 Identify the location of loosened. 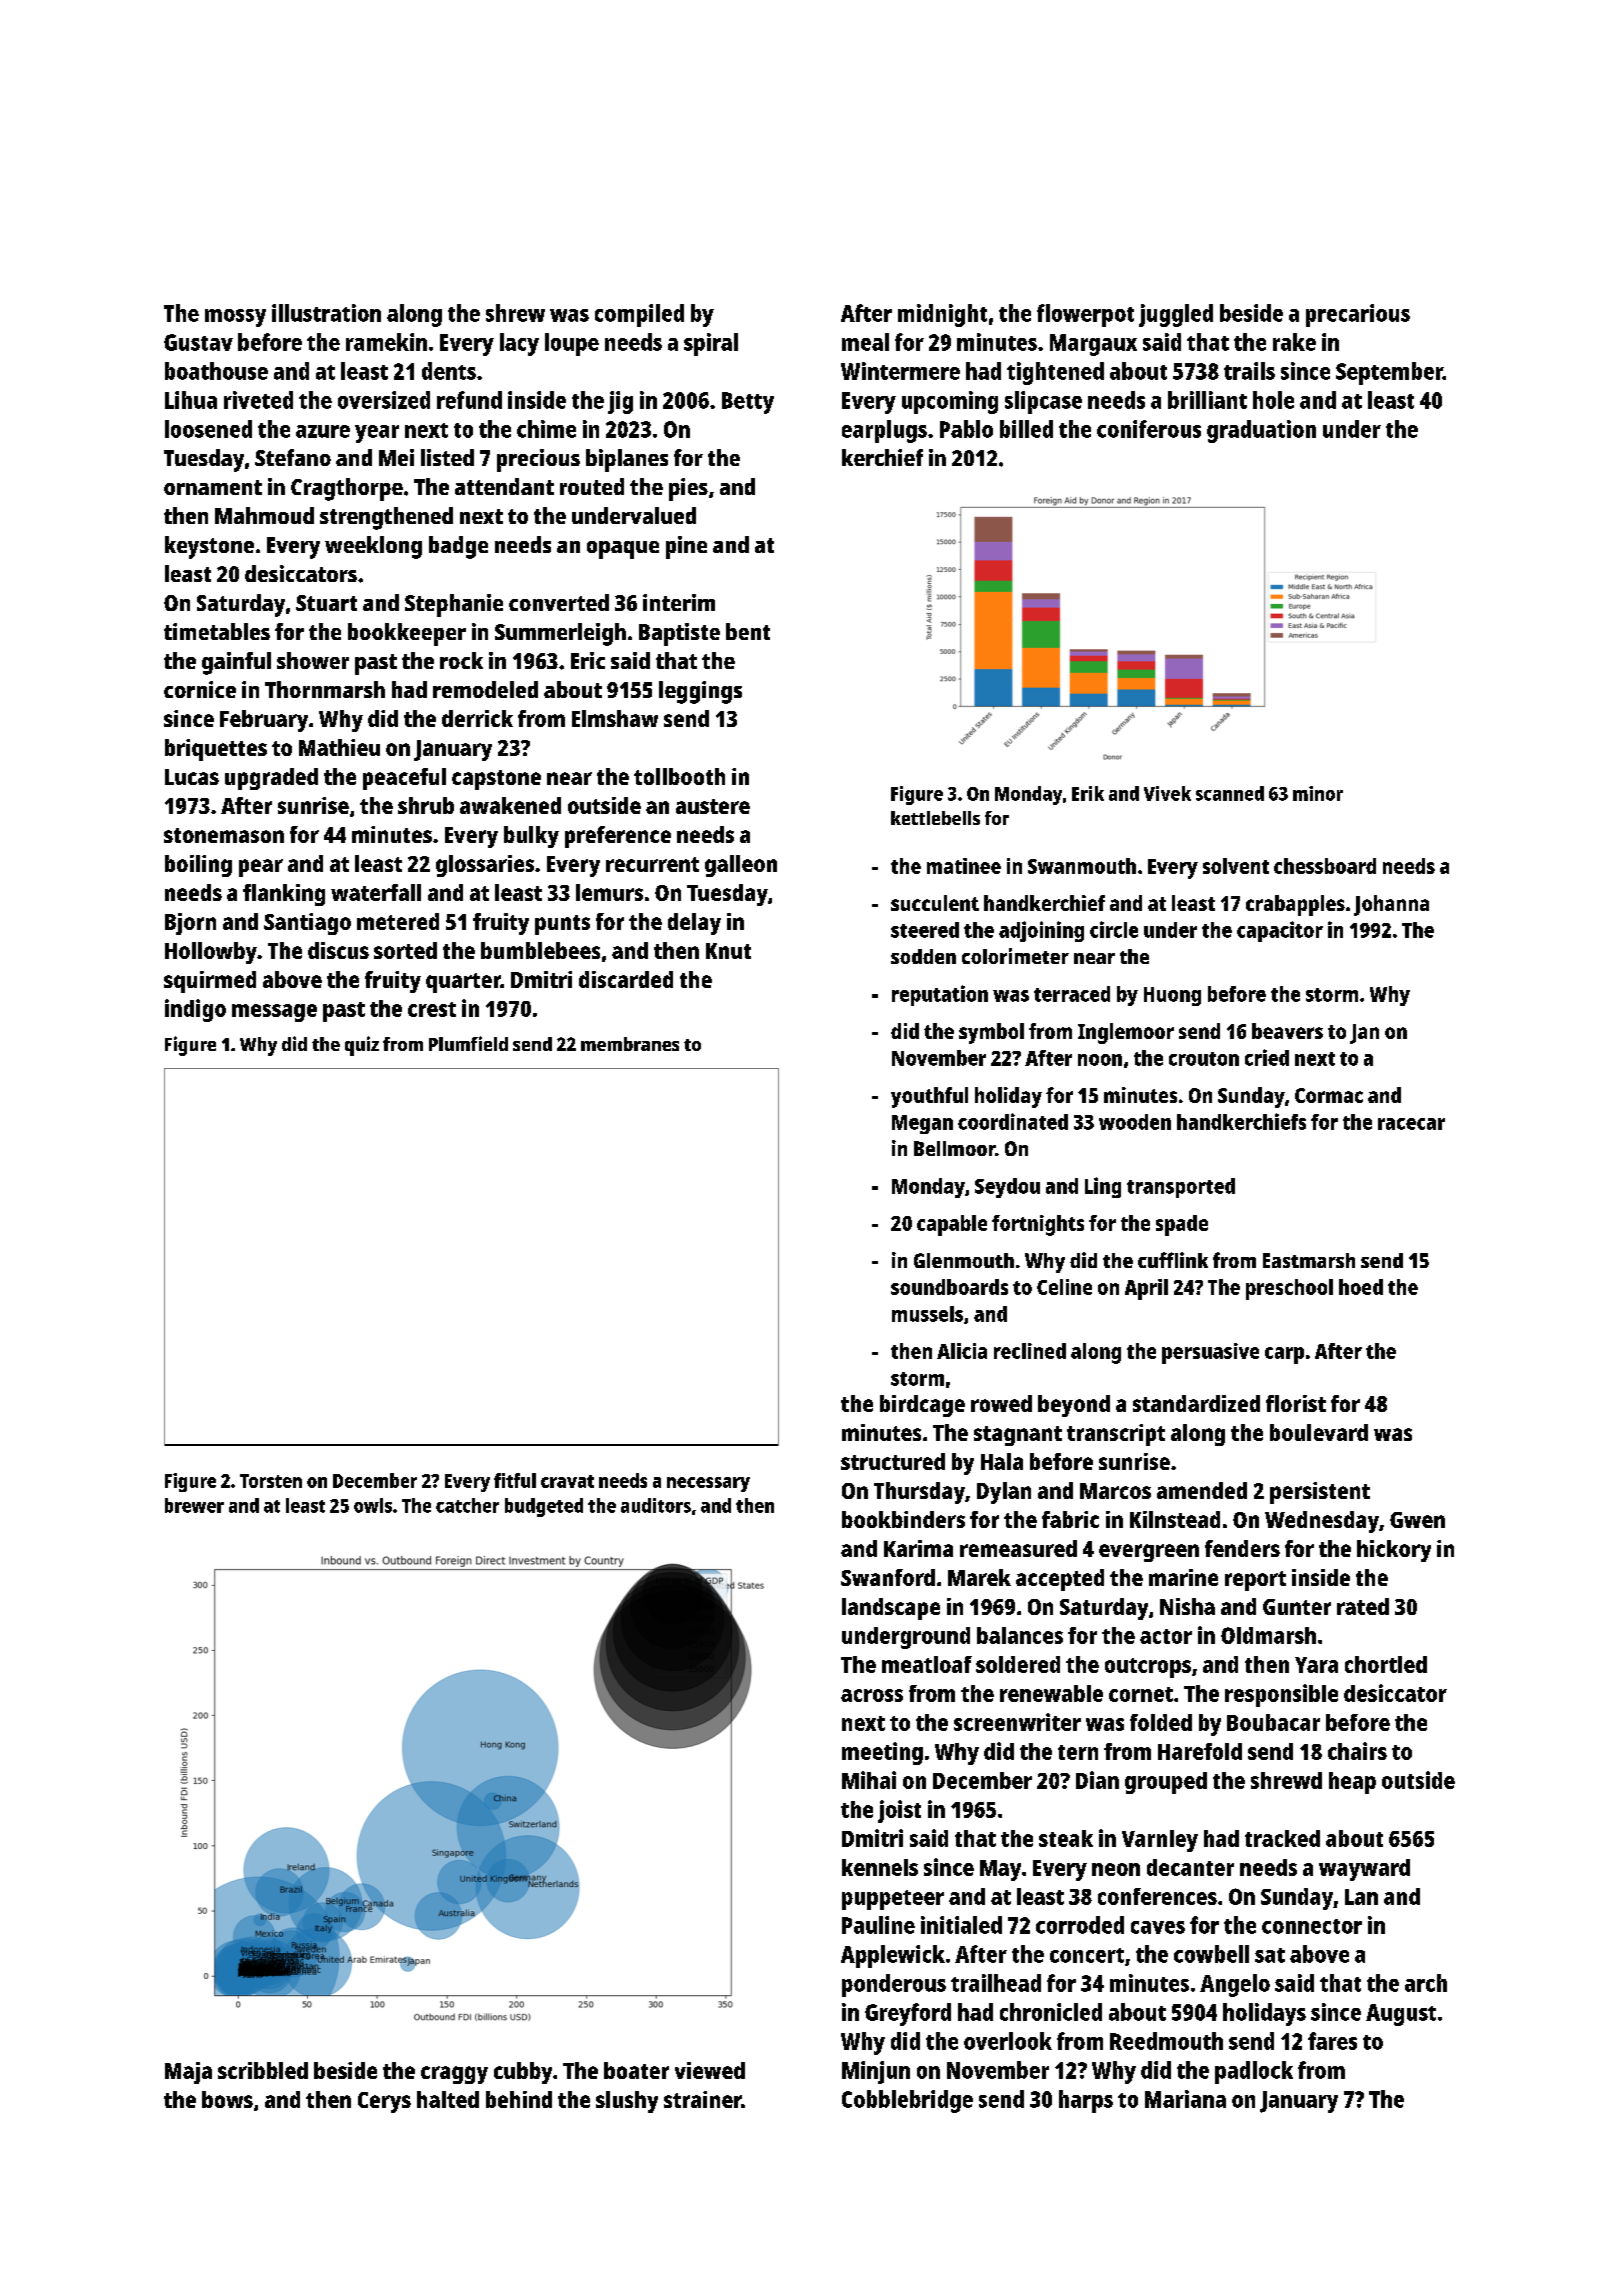
(208, 429).
